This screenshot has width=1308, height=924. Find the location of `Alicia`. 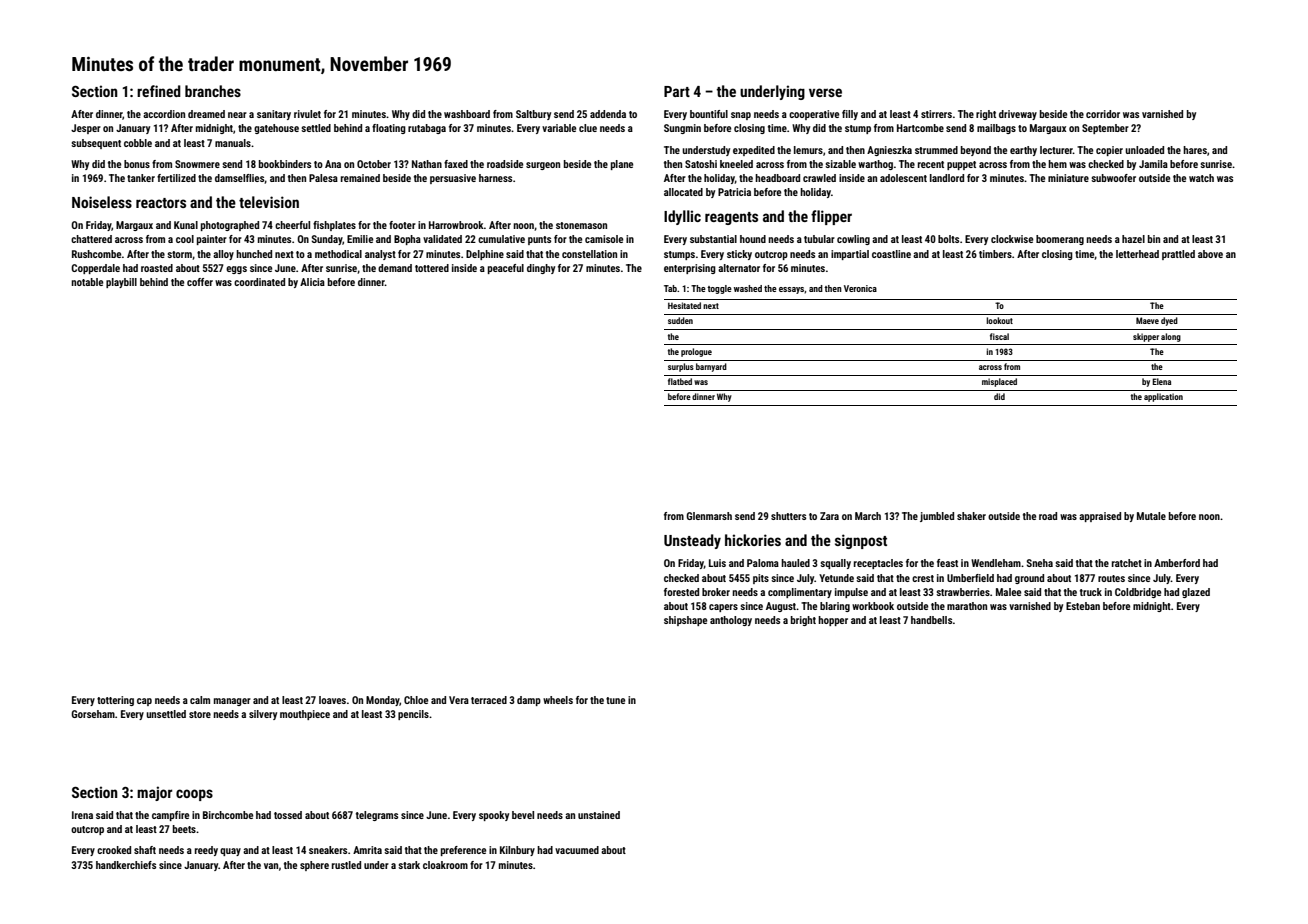

Alicia is located at coordinates (312, 282).
